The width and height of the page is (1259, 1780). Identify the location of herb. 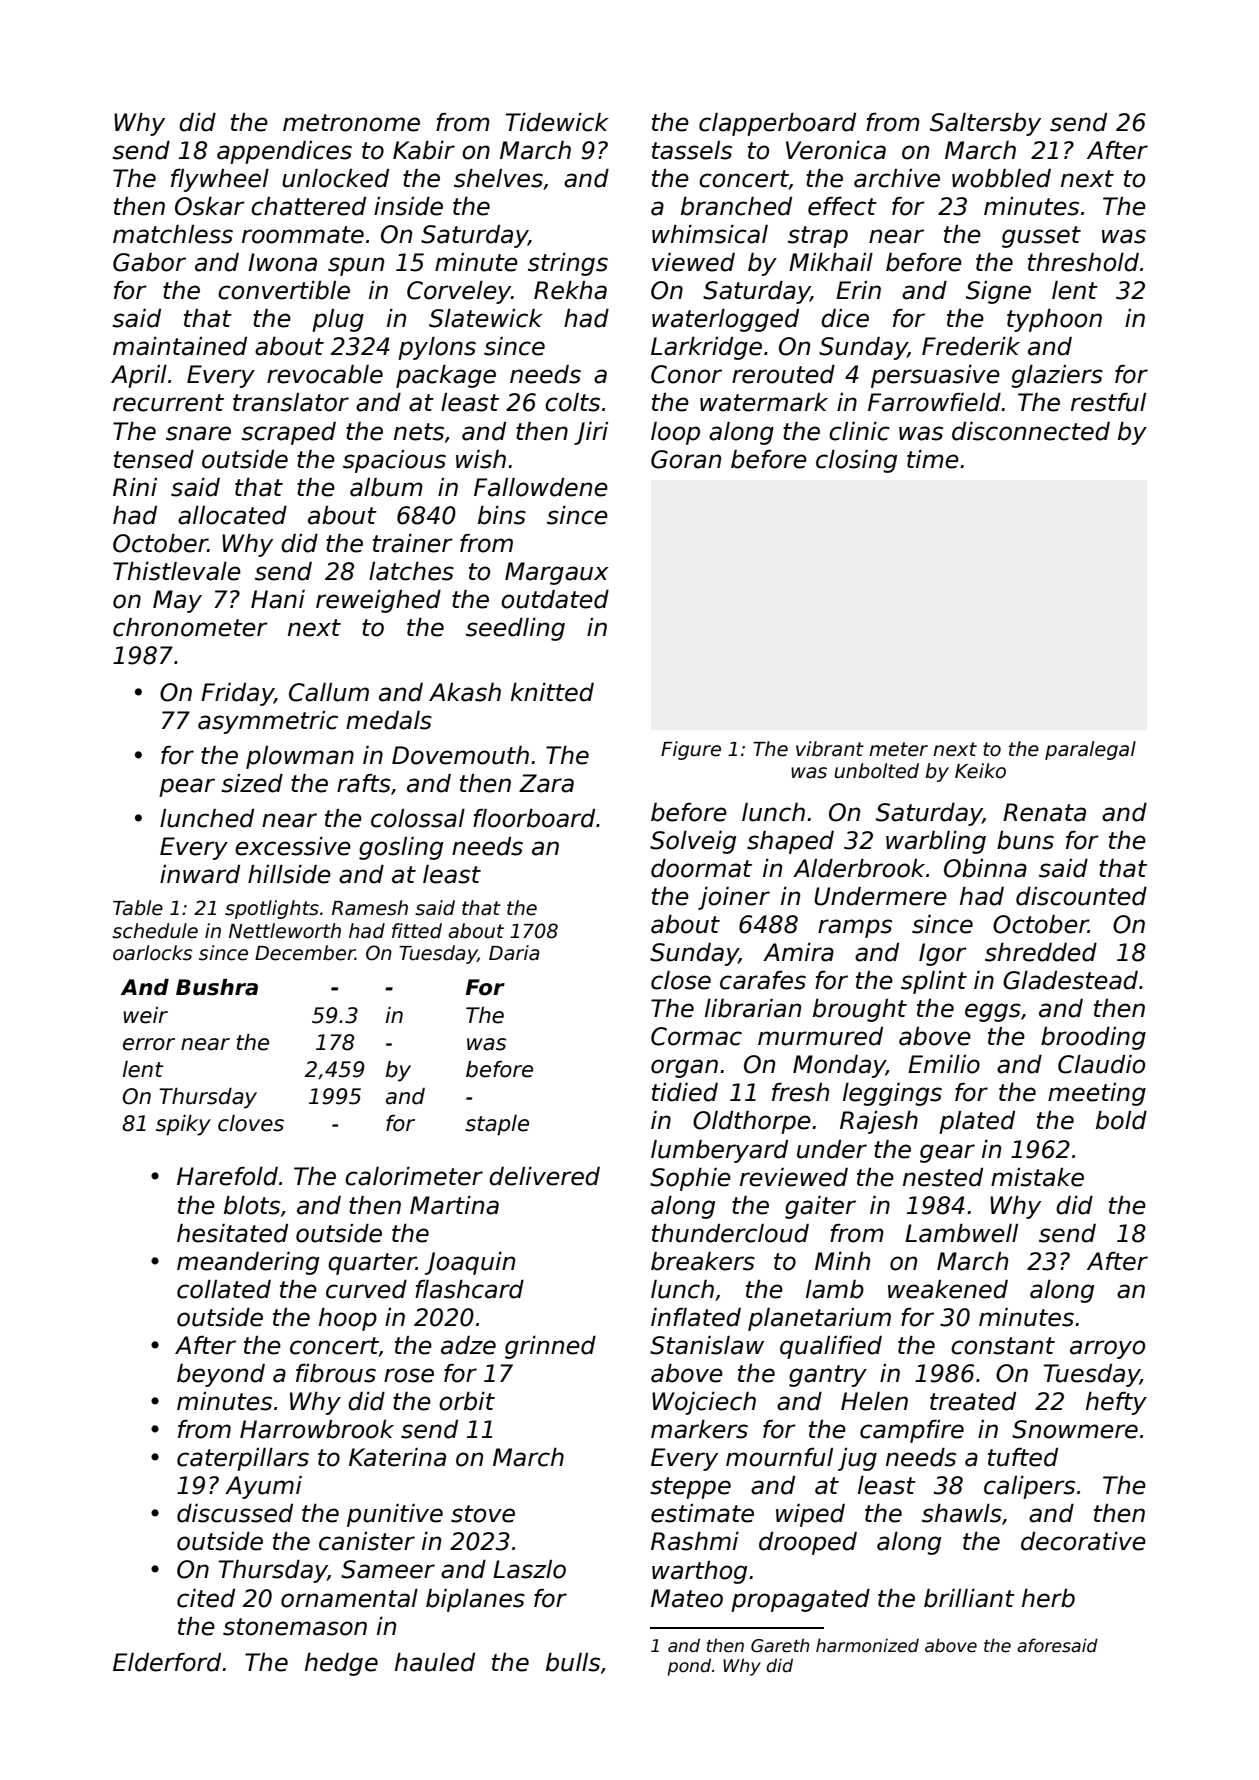
(1048, 1598).
